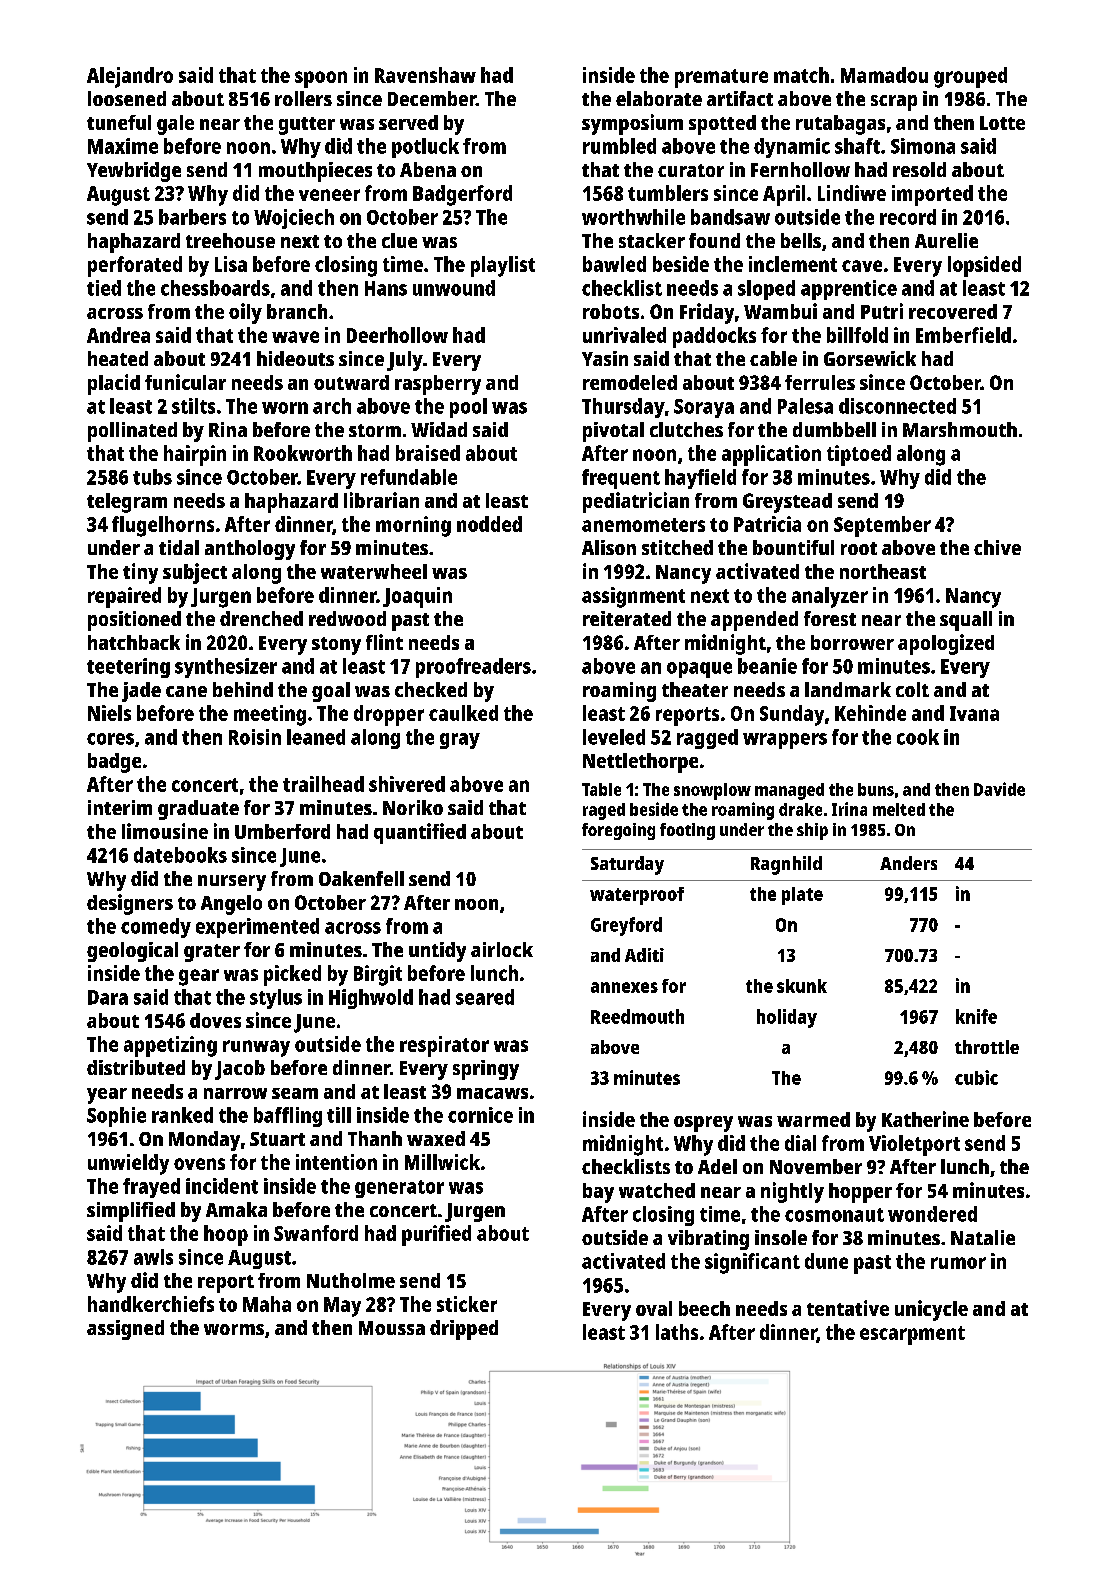 The height and width of the document is (1582, 1119). What do you see at coordinates (130, 77) in the document?
I see `Alejandro` at bounding box center [130, 77].
